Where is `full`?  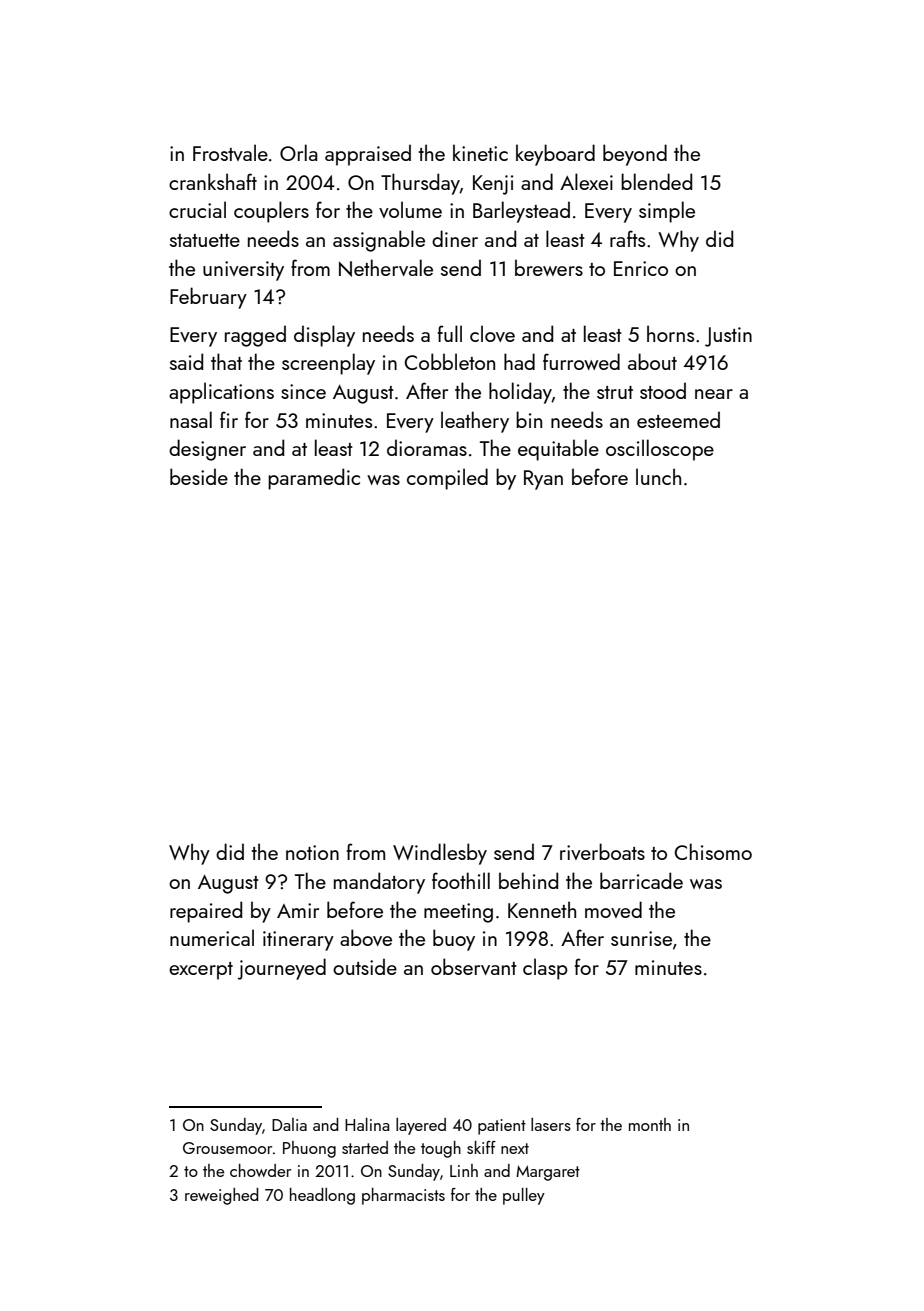 full is located at coordinates (450, 333).
